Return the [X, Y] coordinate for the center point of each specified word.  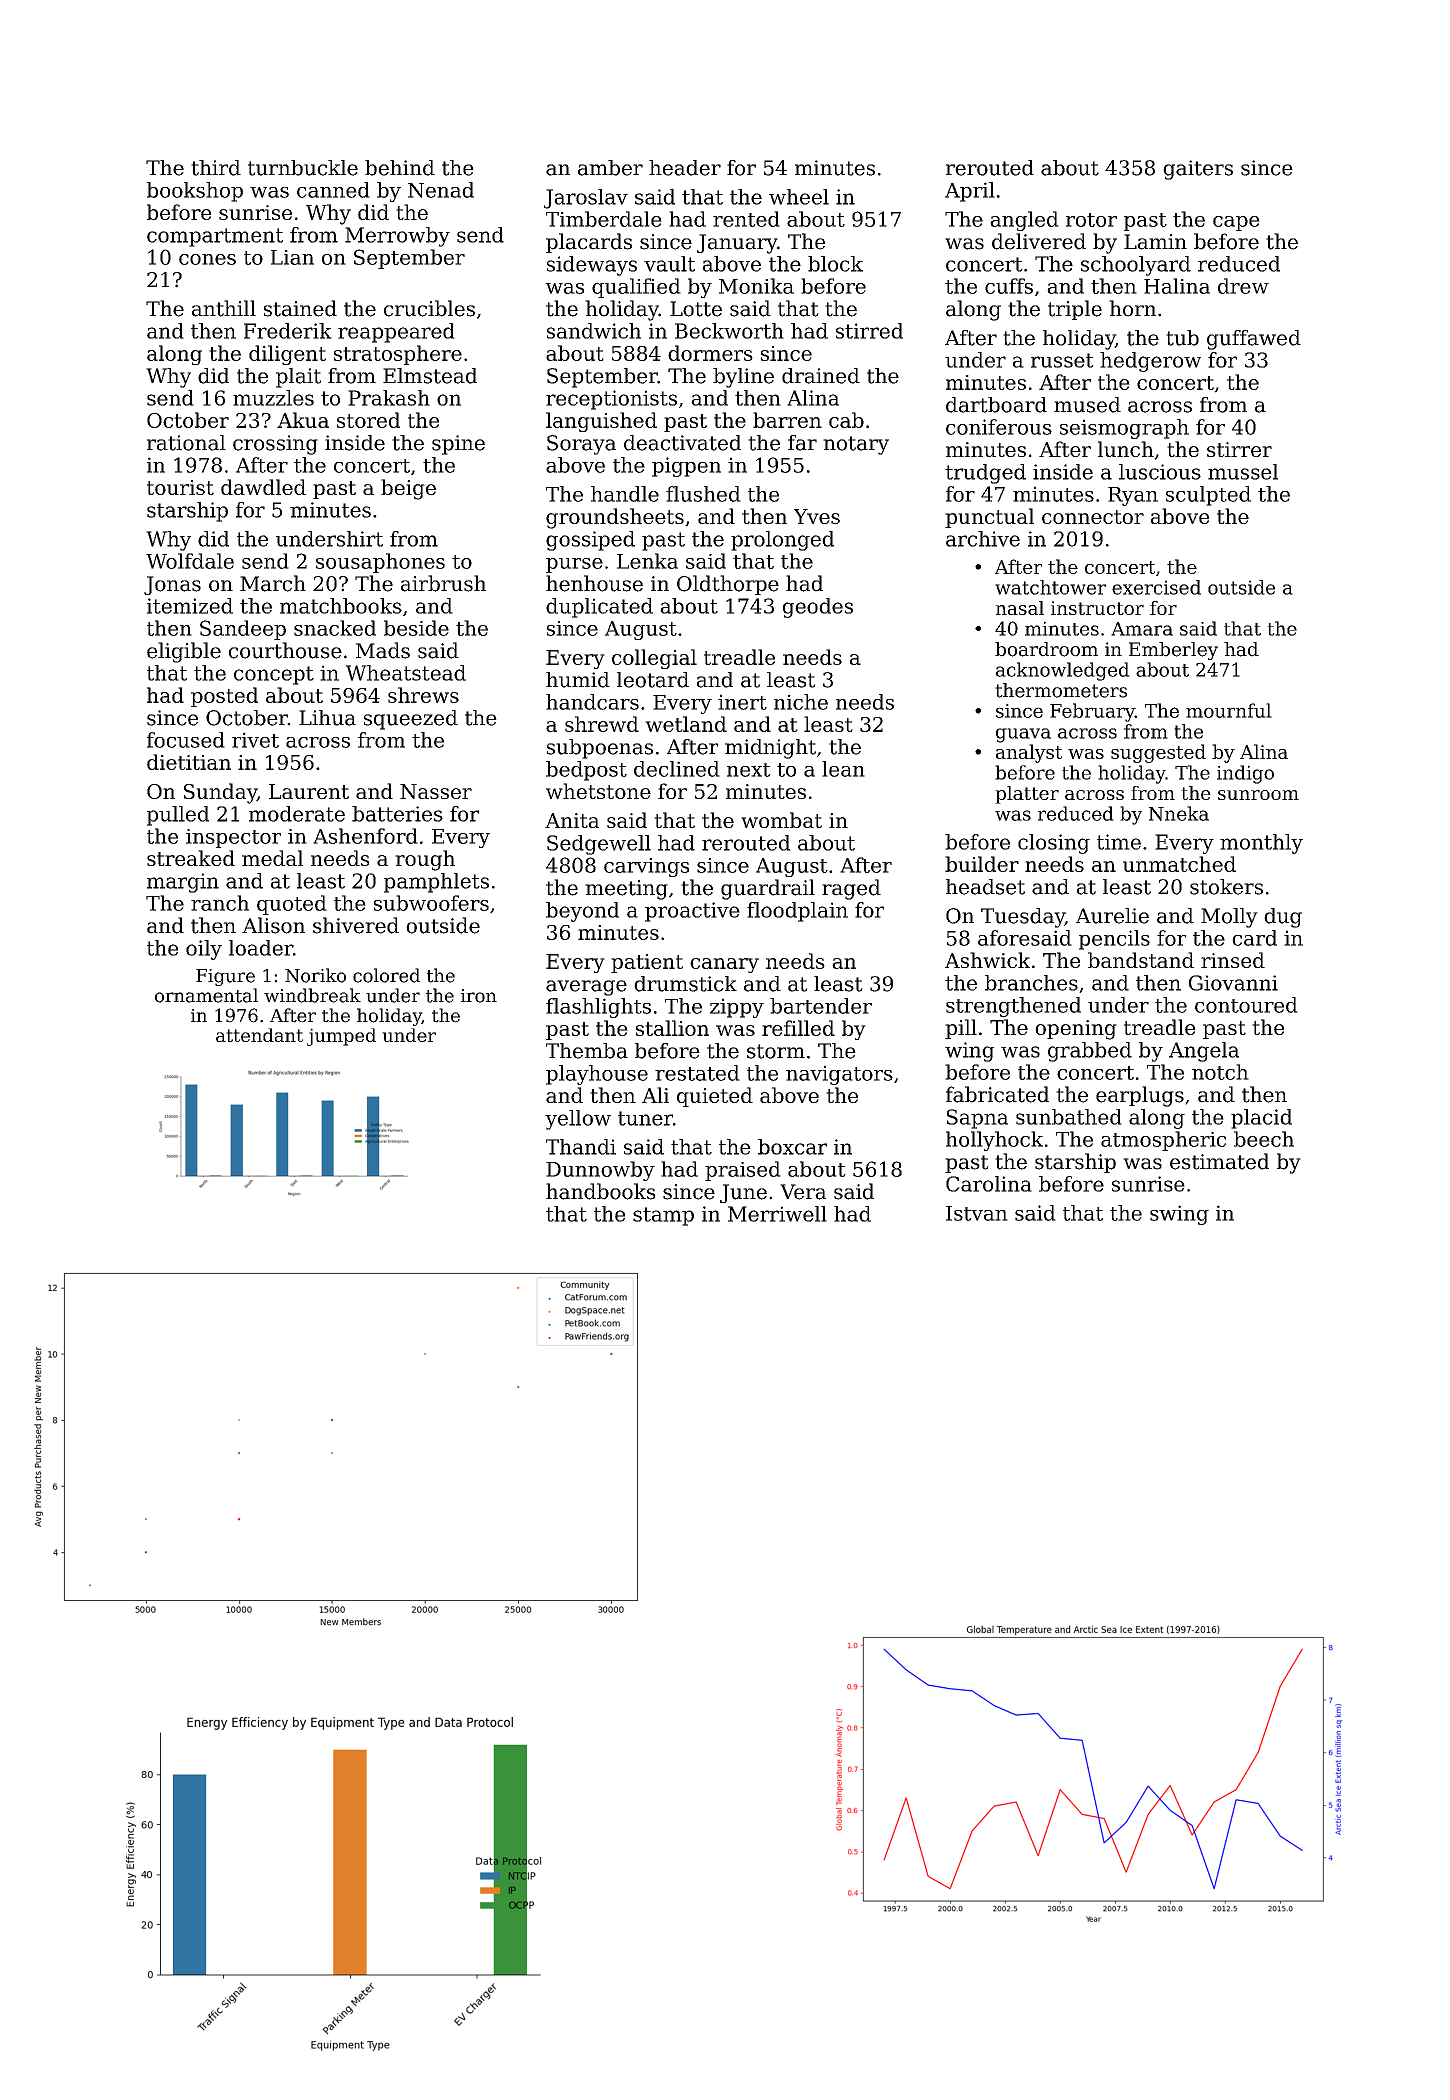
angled [1024, 221]
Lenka [647, 561]
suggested [1158, 753]
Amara [1142, 629]
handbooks [600, 1191]
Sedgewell [599, 845]
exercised [1156, 587]
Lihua [327, 718]
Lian [292, 257]
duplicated [599, 608]
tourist [180, 487]
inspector [233, 838]
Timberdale [604, 219]
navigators [839, 1075]
